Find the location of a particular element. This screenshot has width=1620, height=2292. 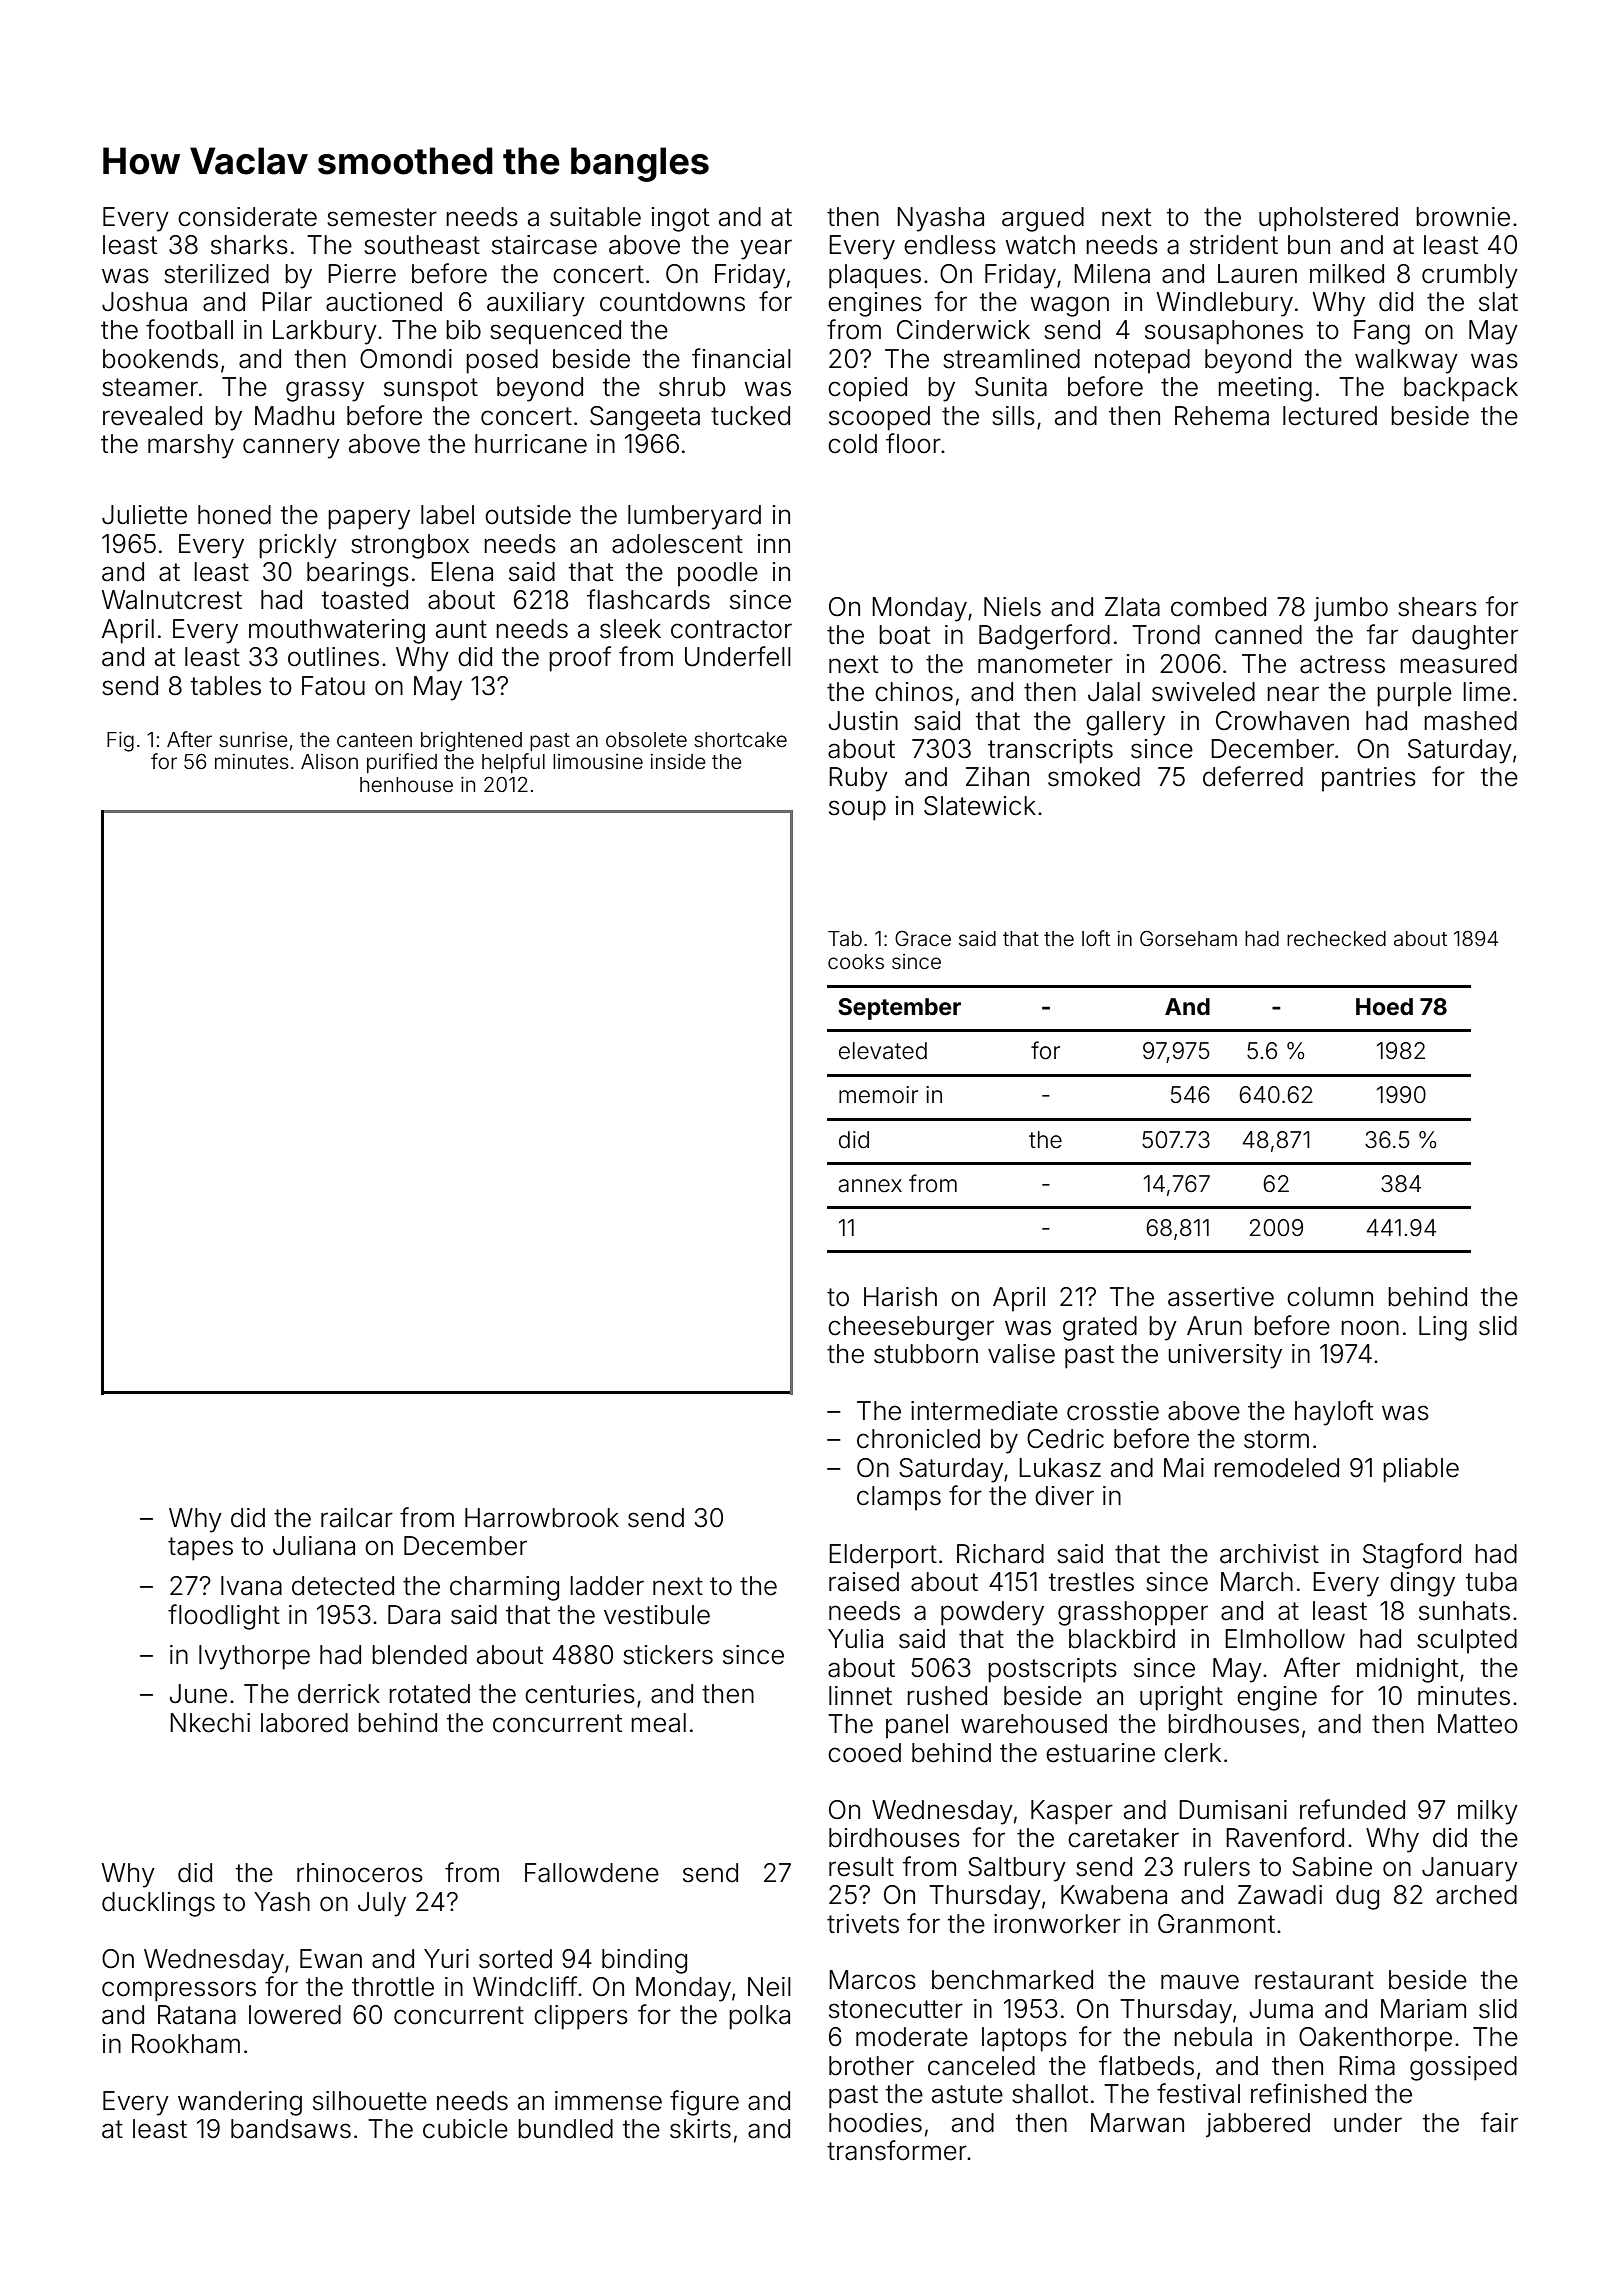

mashed is located at coordinates (1470, 721).
